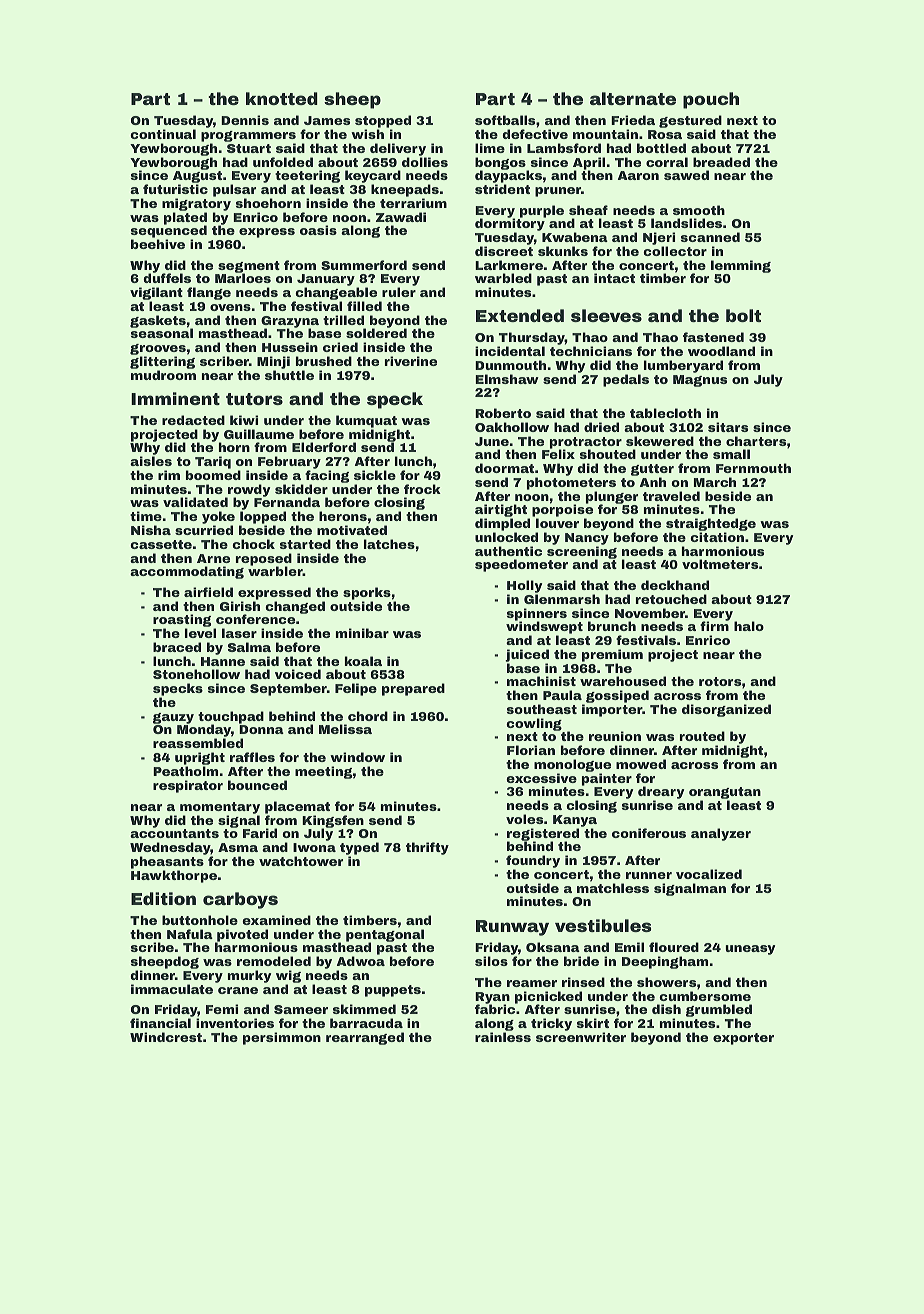  What do you see at coordinates (509, 265) in the screenshot?
I see `Larkmere` at bounding box center [509, 265].
